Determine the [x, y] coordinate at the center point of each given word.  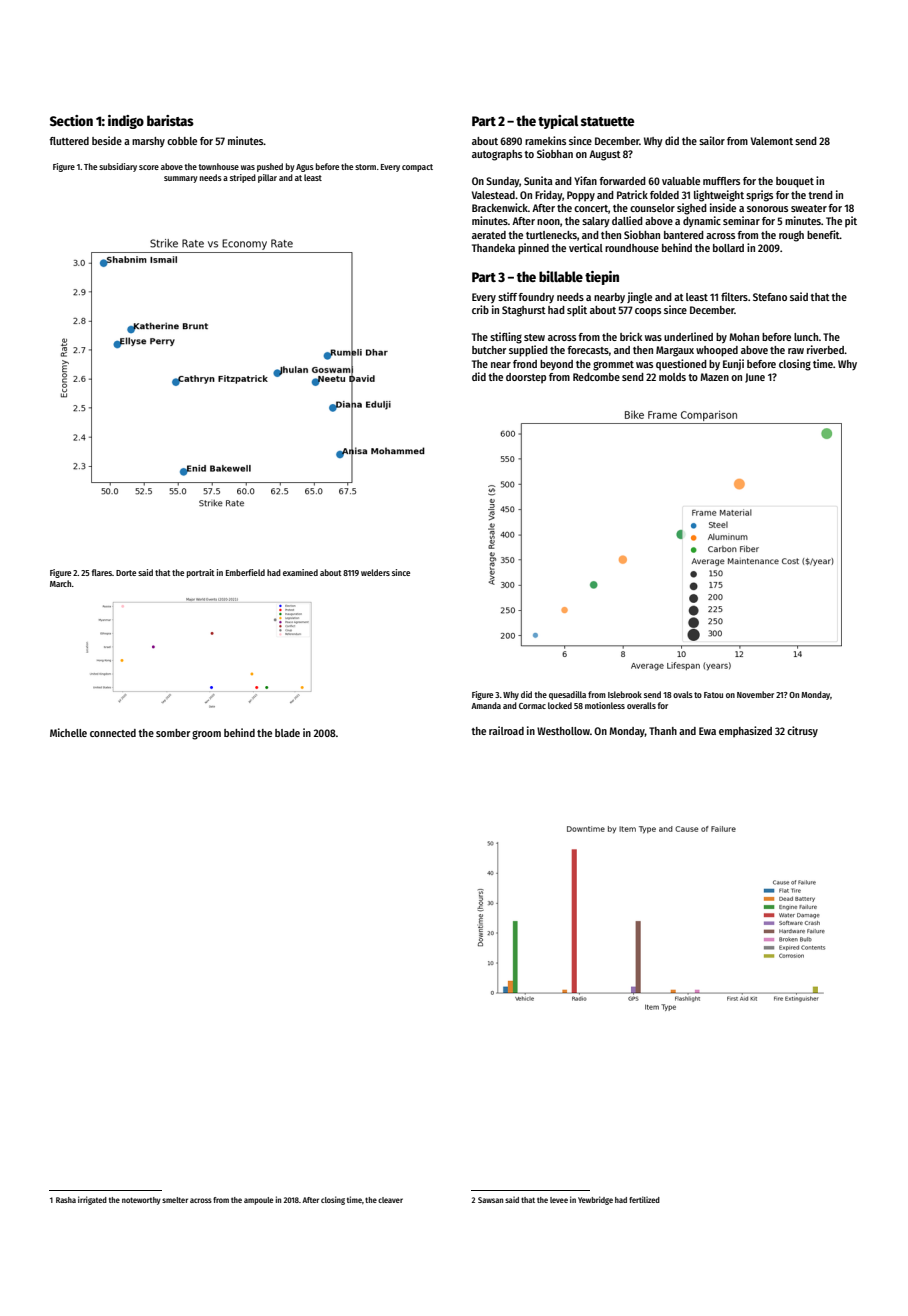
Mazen [714, 377]
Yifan [585, 180]
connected [113, 733]
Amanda [486, 705]
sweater [809, 208]
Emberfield [245, 572]
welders [375, 572]
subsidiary [118, 167]
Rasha [66, 1200]
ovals [683, 694]
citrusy [802, 731]
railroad [506, 730]
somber [173, 733]
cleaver [390, 1200]
